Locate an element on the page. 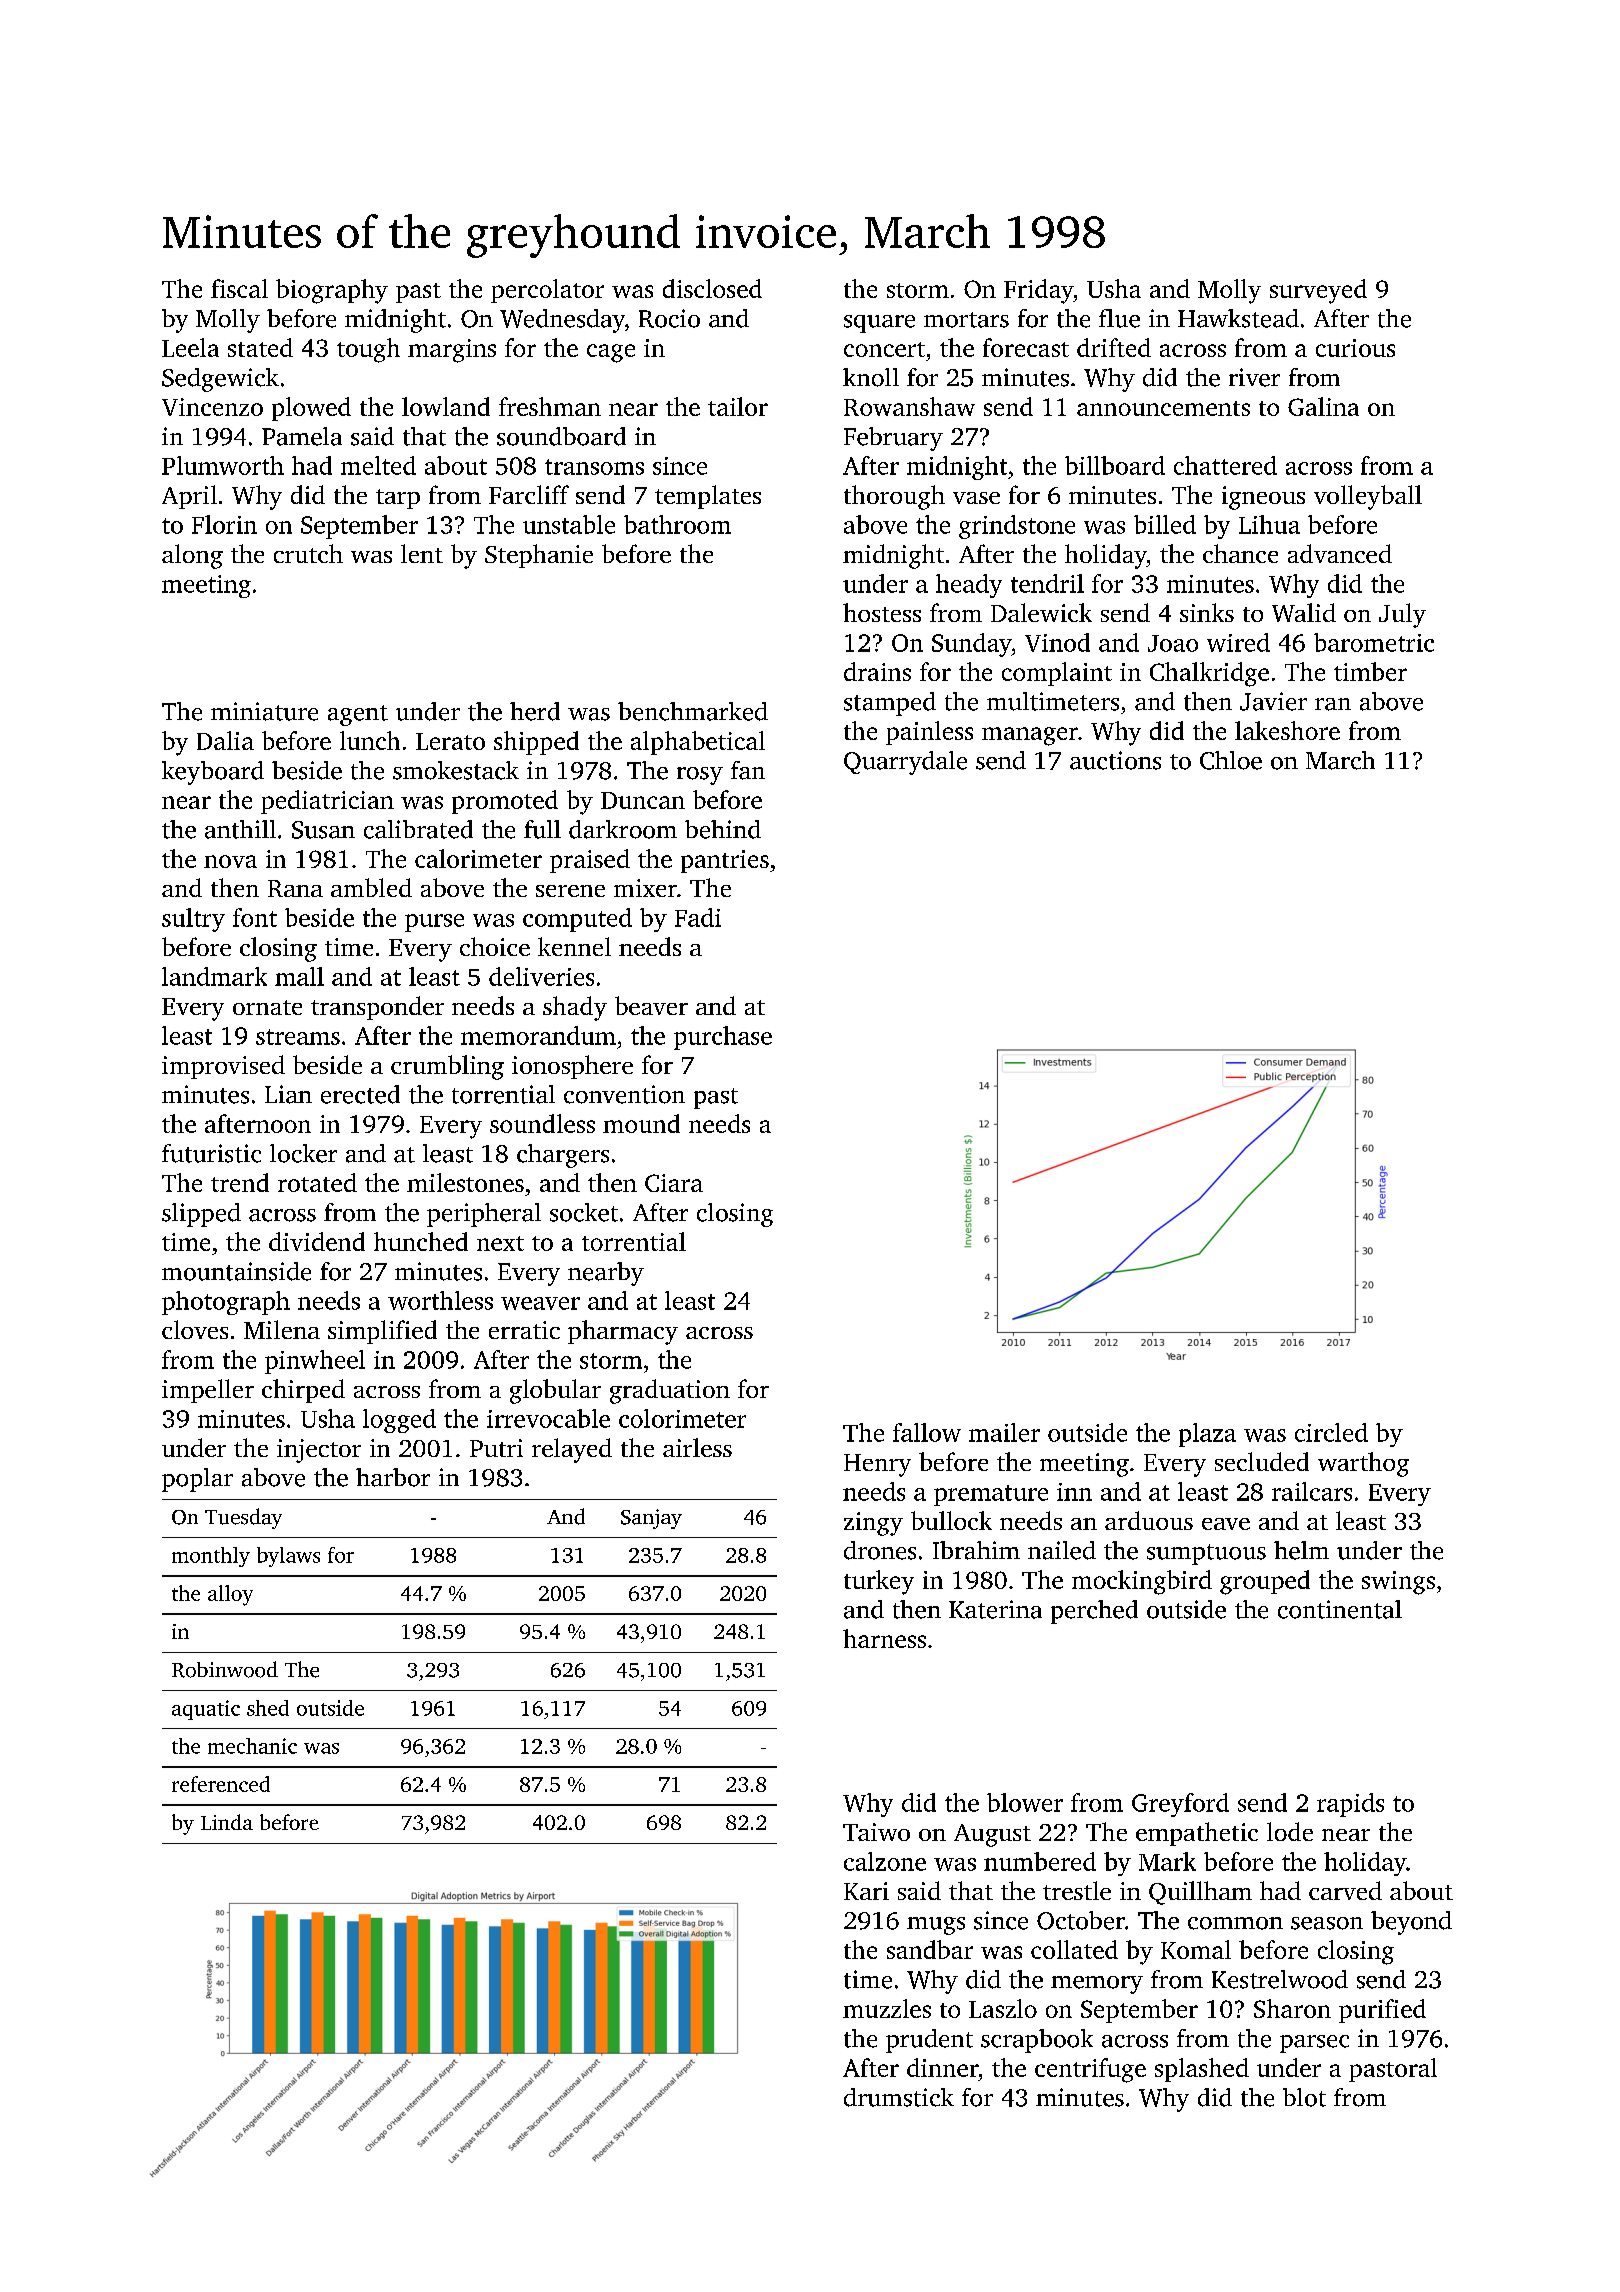  Taiwo is located at coordinates (876, 1832).
